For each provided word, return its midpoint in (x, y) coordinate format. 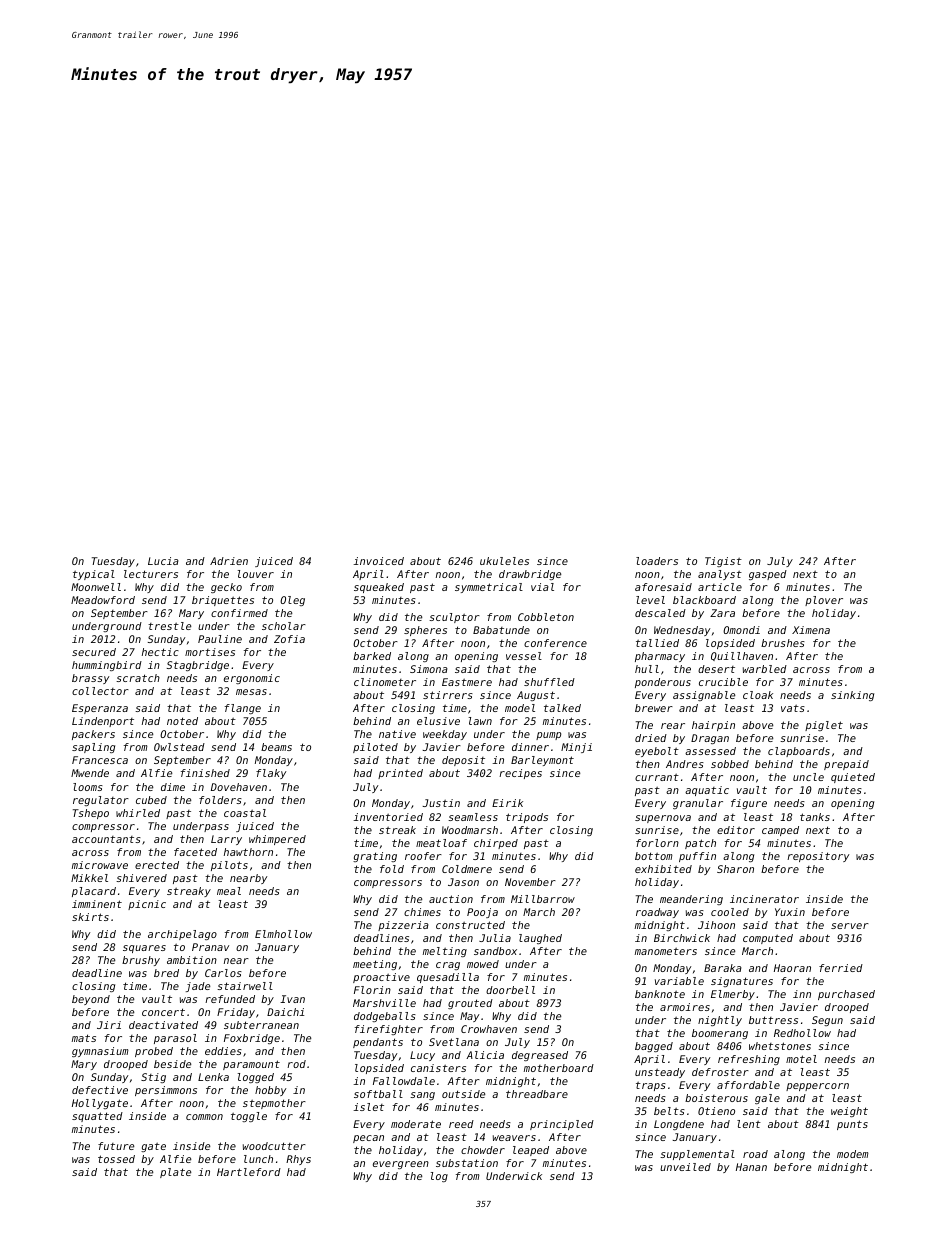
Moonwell (96, 587)
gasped (768, 575)
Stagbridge (198, 666)
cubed (151, 800)
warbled (765, 669)
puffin (697, 857)
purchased (846, 995)
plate (175, 1173)
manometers (666, 951)
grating (375, 857)
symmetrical (489, 588)
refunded (230, 999)
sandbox (495, 951)
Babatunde (501, 630)
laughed (540, 939)
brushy (141, 961)
